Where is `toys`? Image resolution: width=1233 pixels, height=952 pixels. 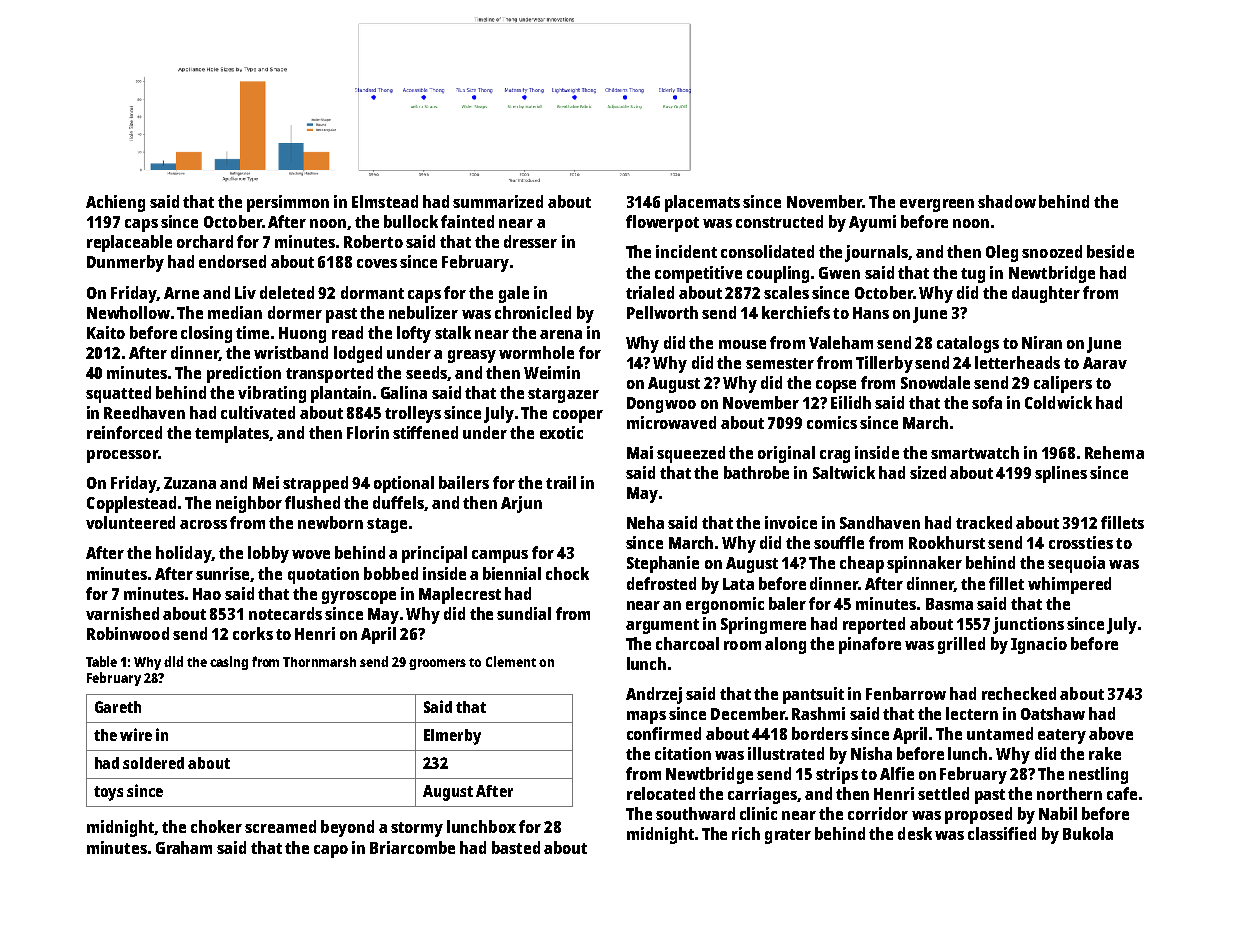 toys is located at coordinates (108, 793).
